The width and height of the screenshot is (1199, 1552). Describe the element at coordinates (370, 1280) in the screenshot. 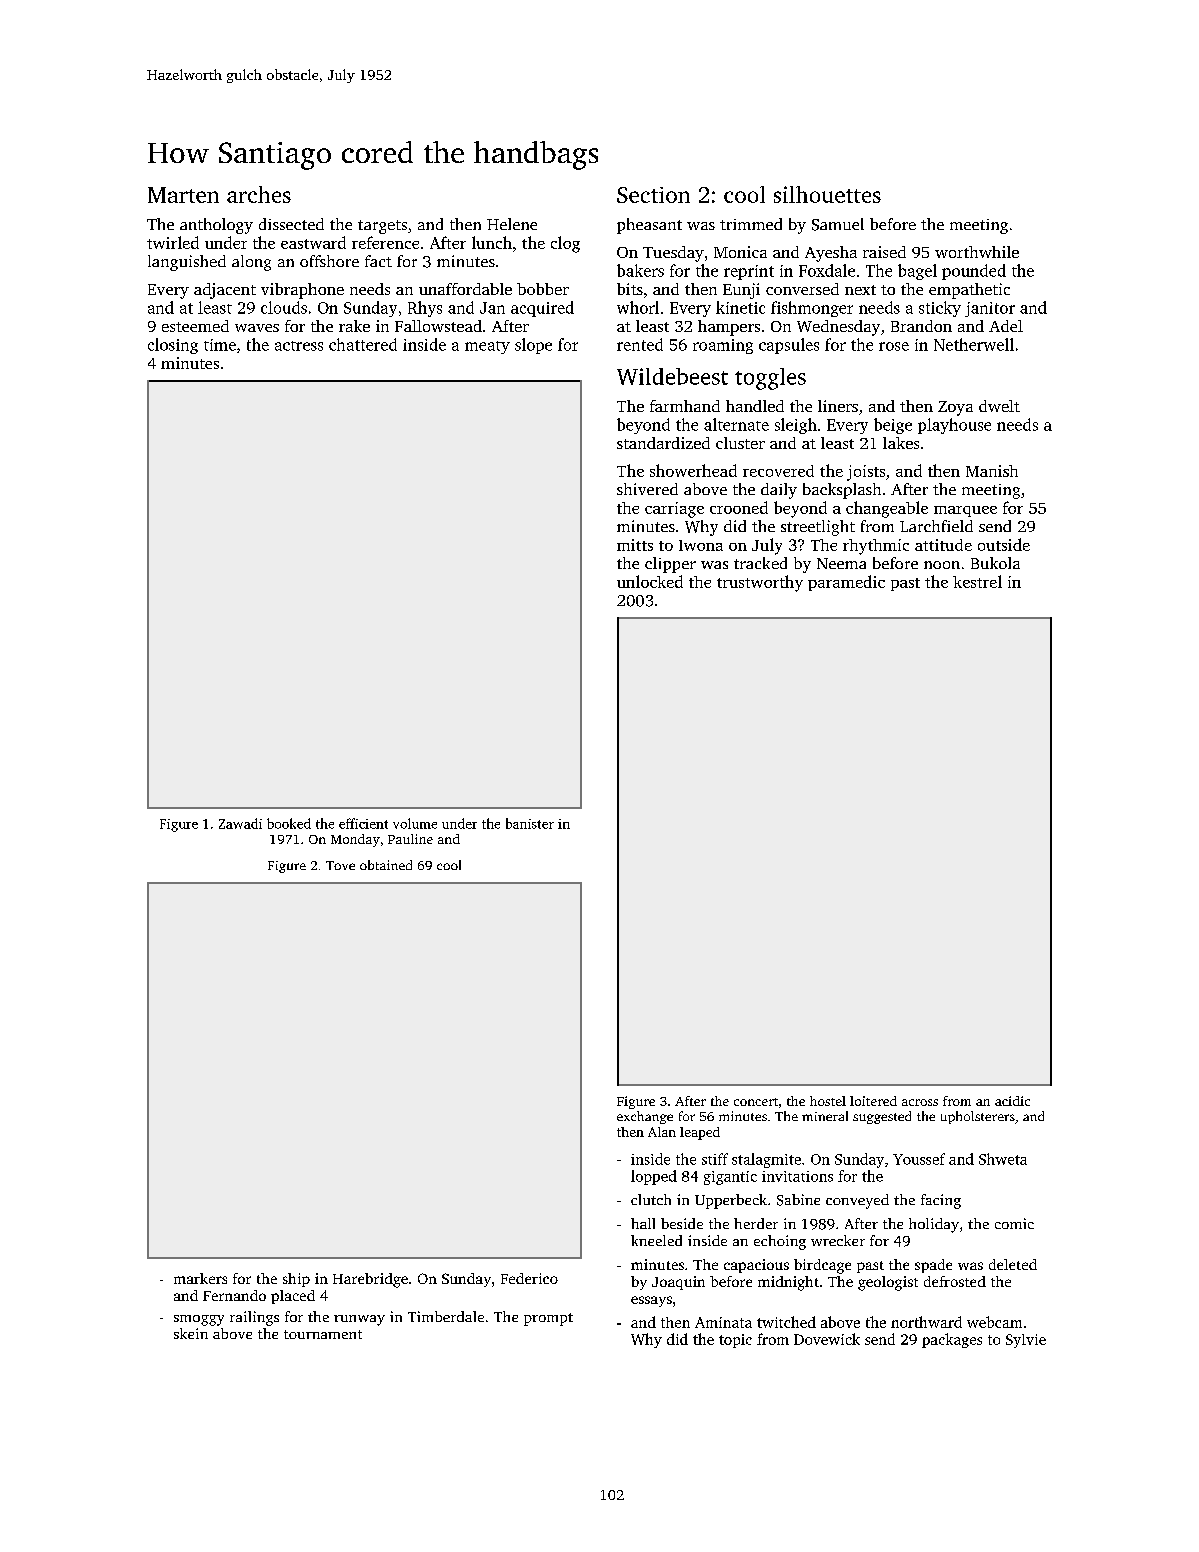

I see `Harebridge` at that location.
